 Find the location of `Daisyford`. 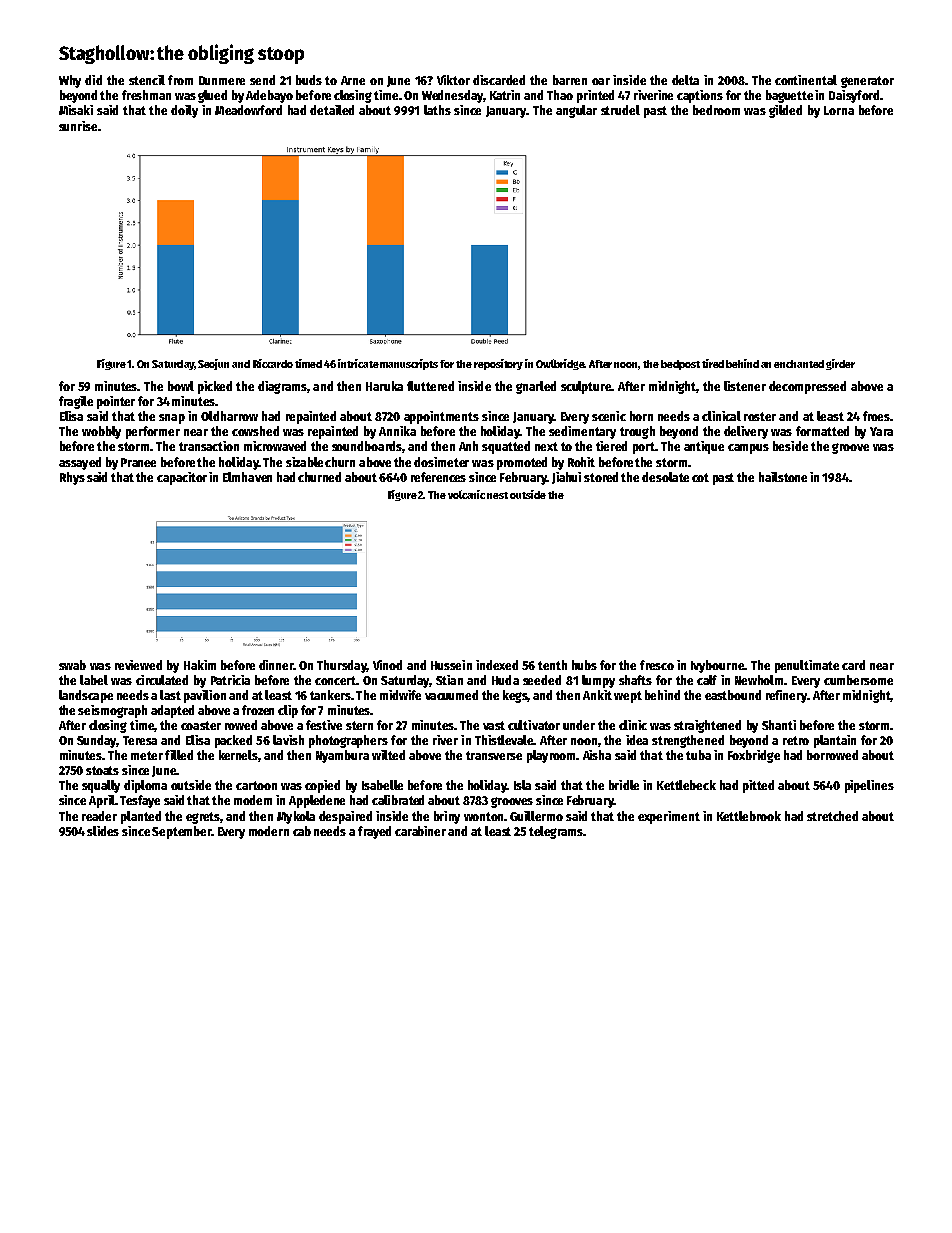

Daisyford is located at coordinates (854, 96).
